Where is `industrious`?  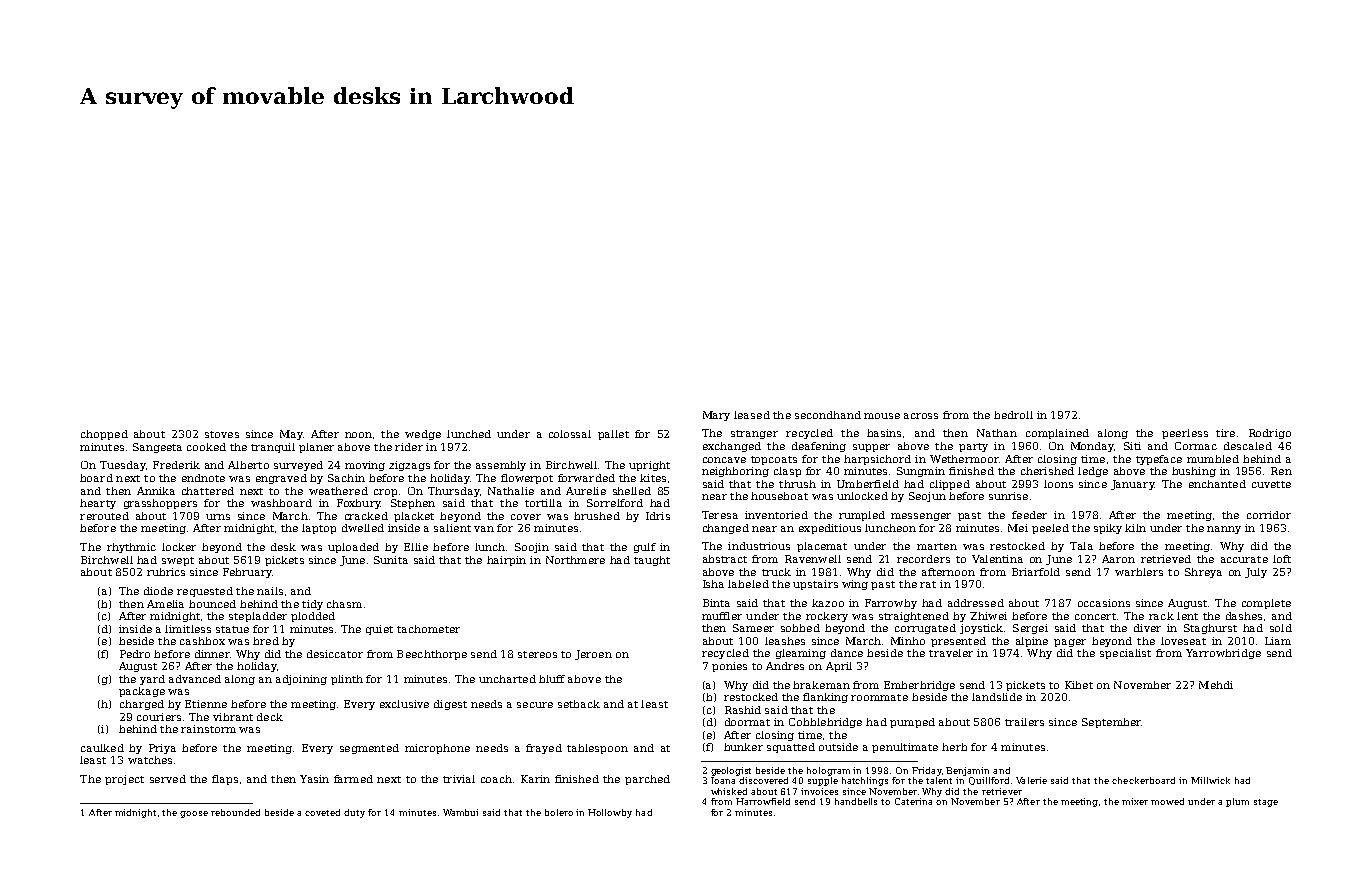
industrious is located at coordinates (759, 546).
